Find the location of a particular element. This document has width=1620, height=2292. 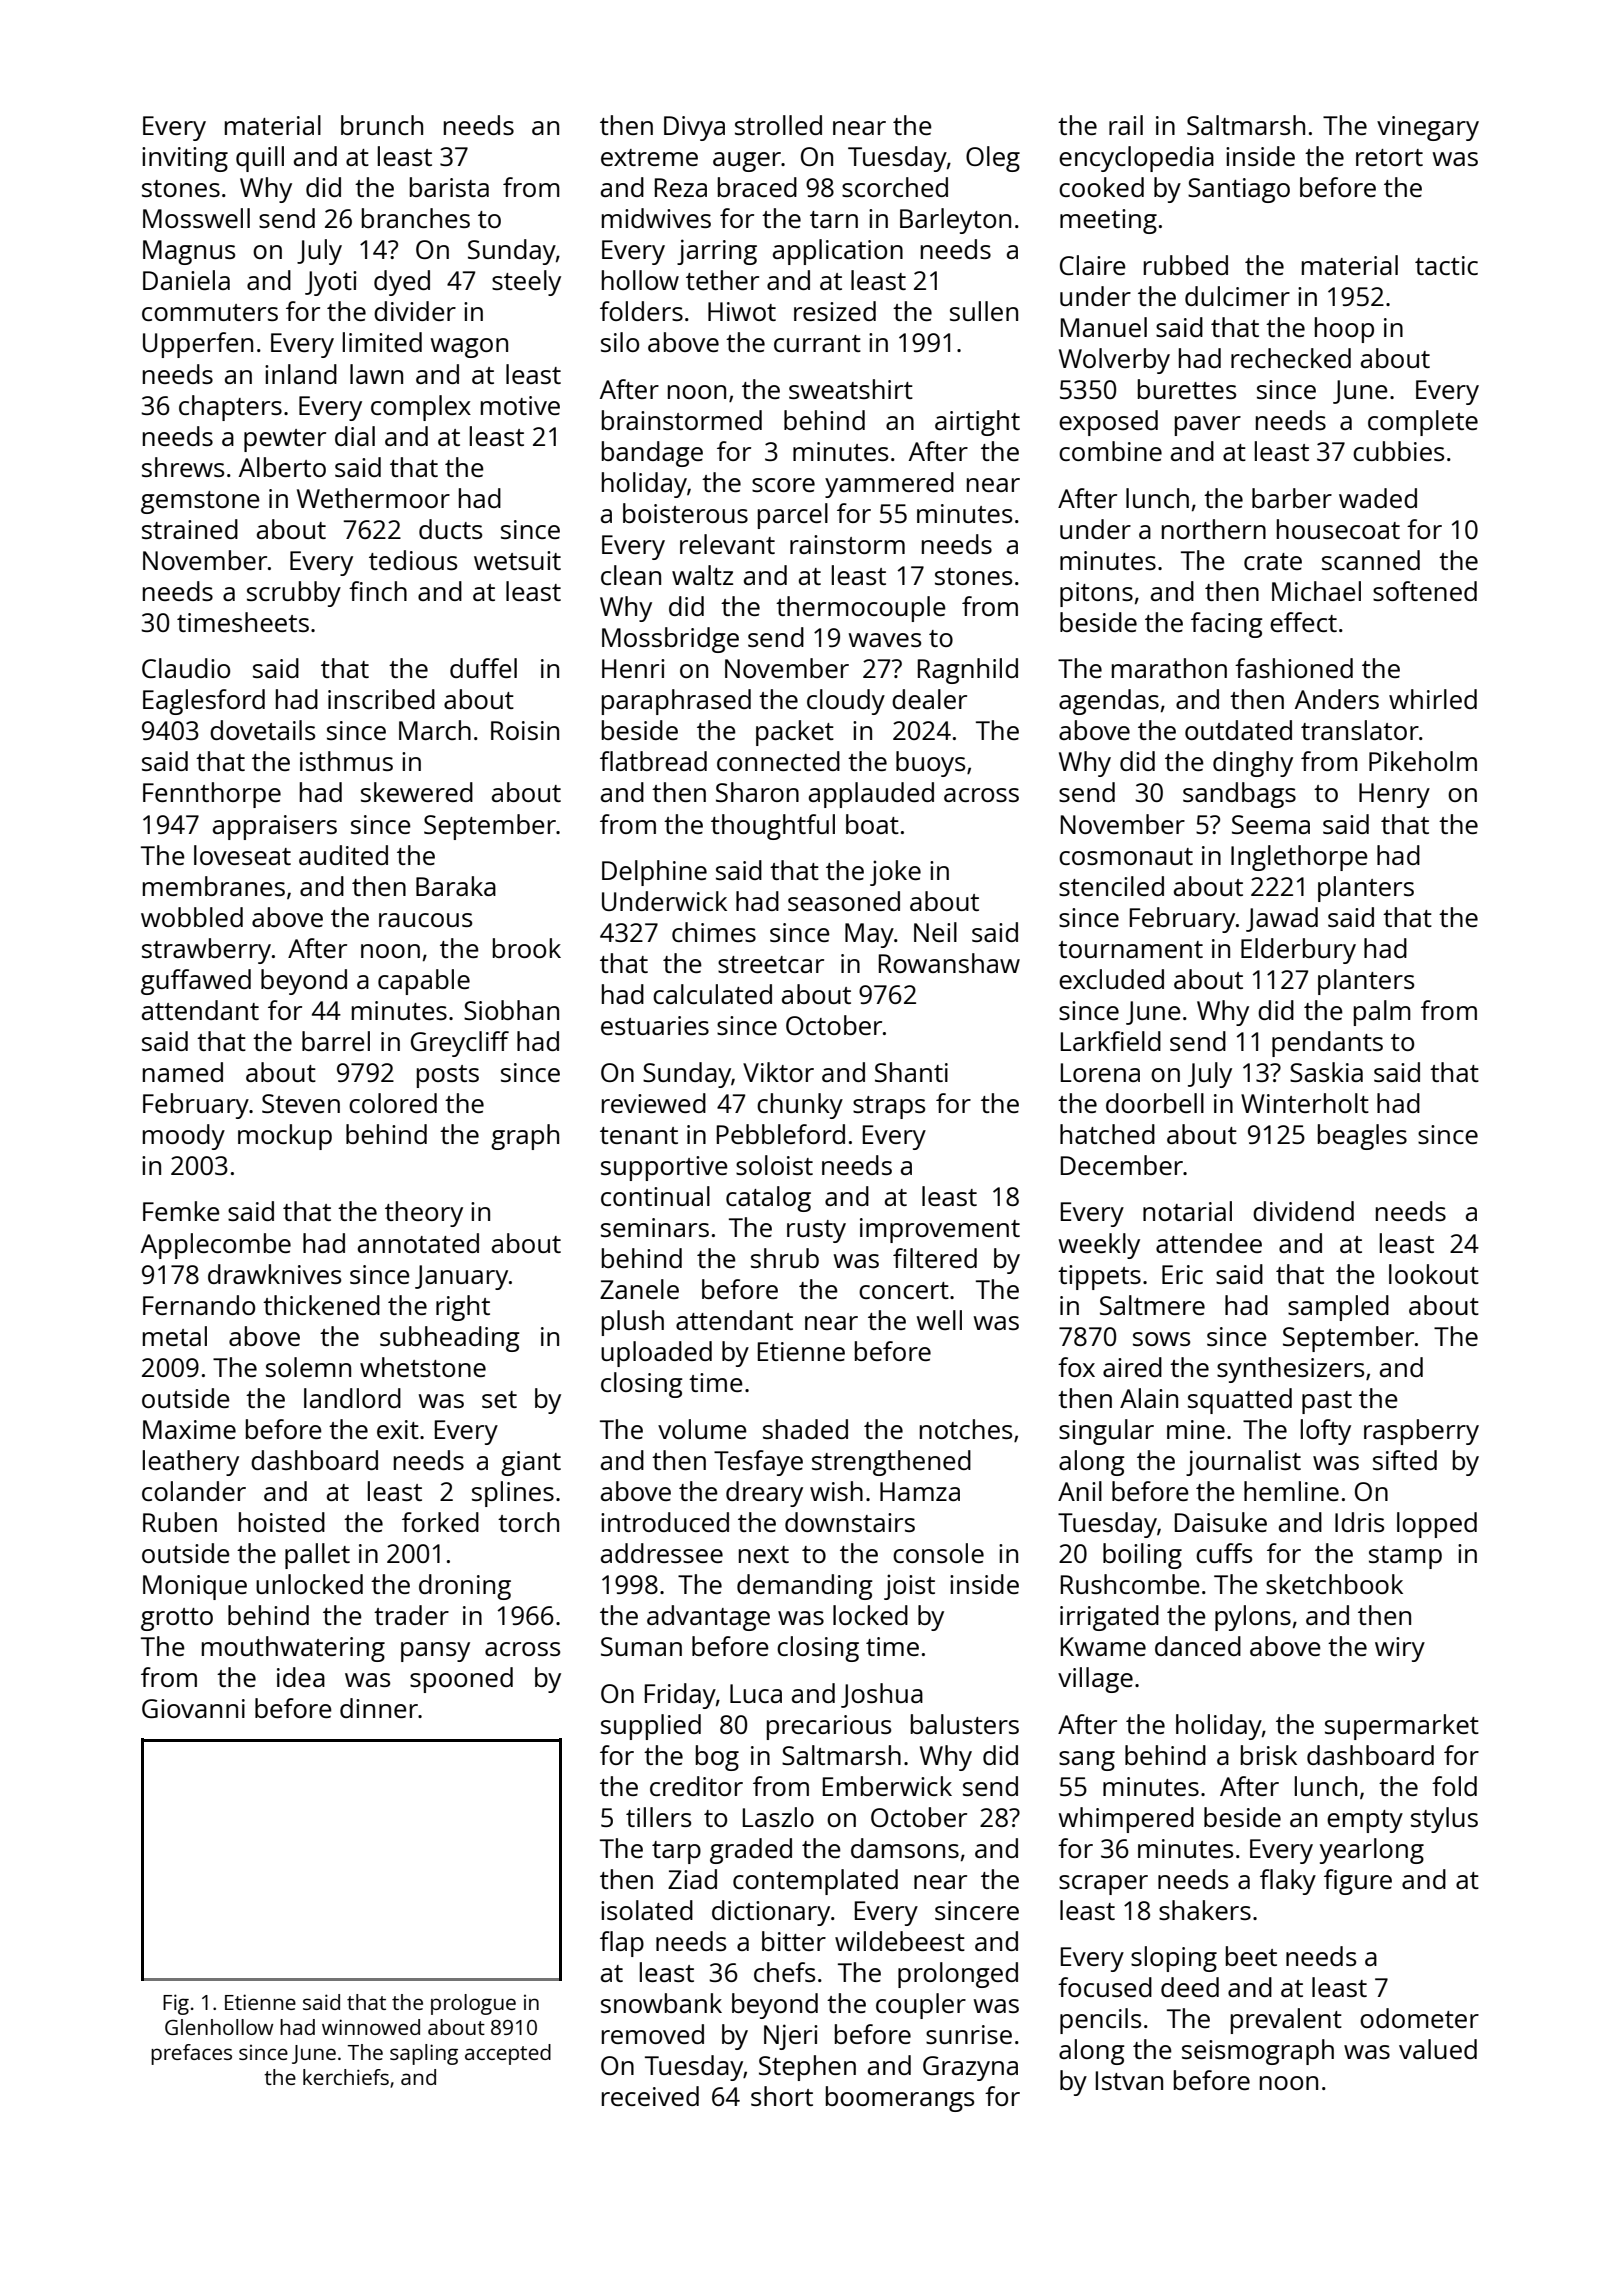

Baraka is located at coordinates (456, 886).
